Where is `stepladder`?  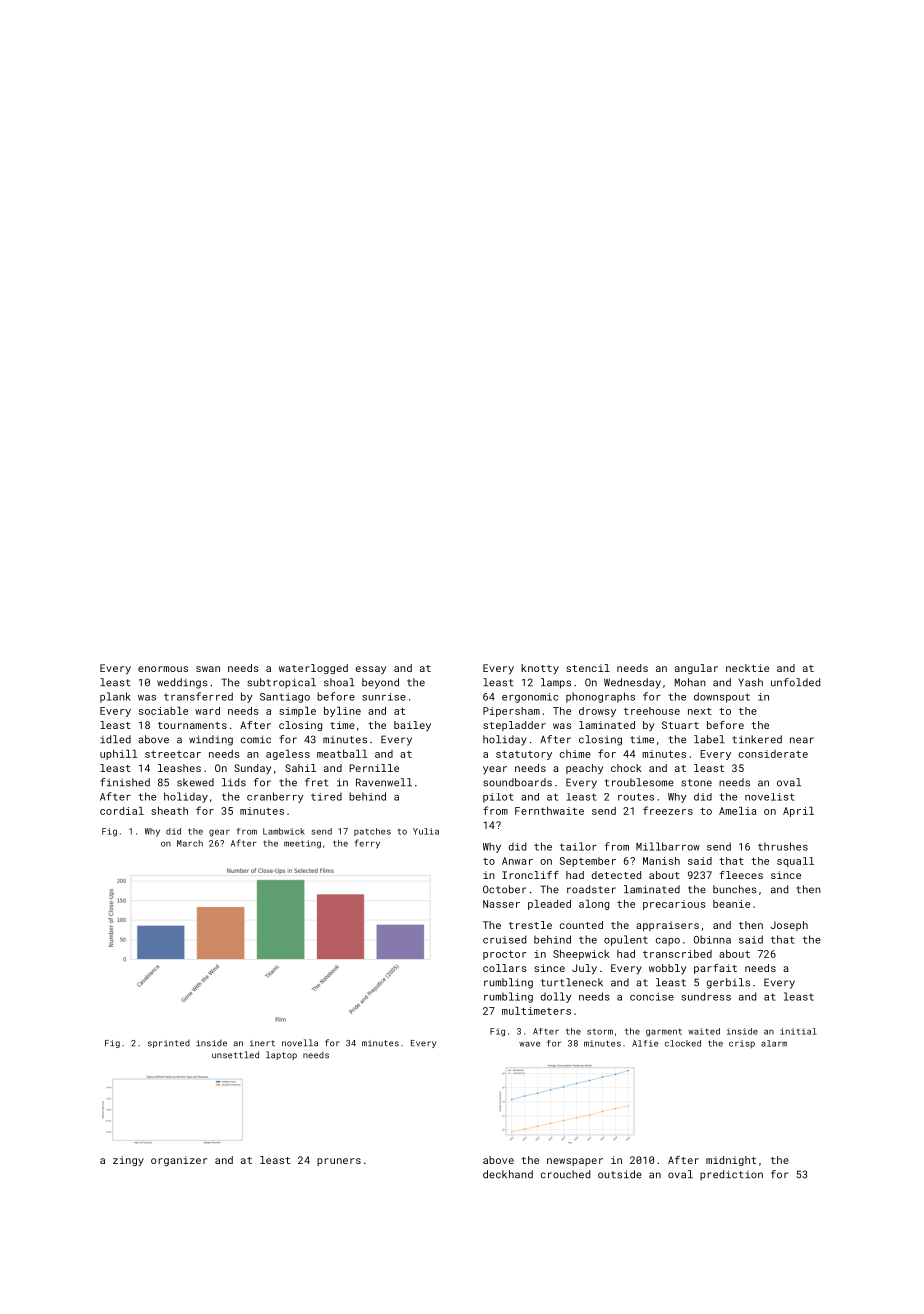
stepladder is located at coordinates (514, 726).
